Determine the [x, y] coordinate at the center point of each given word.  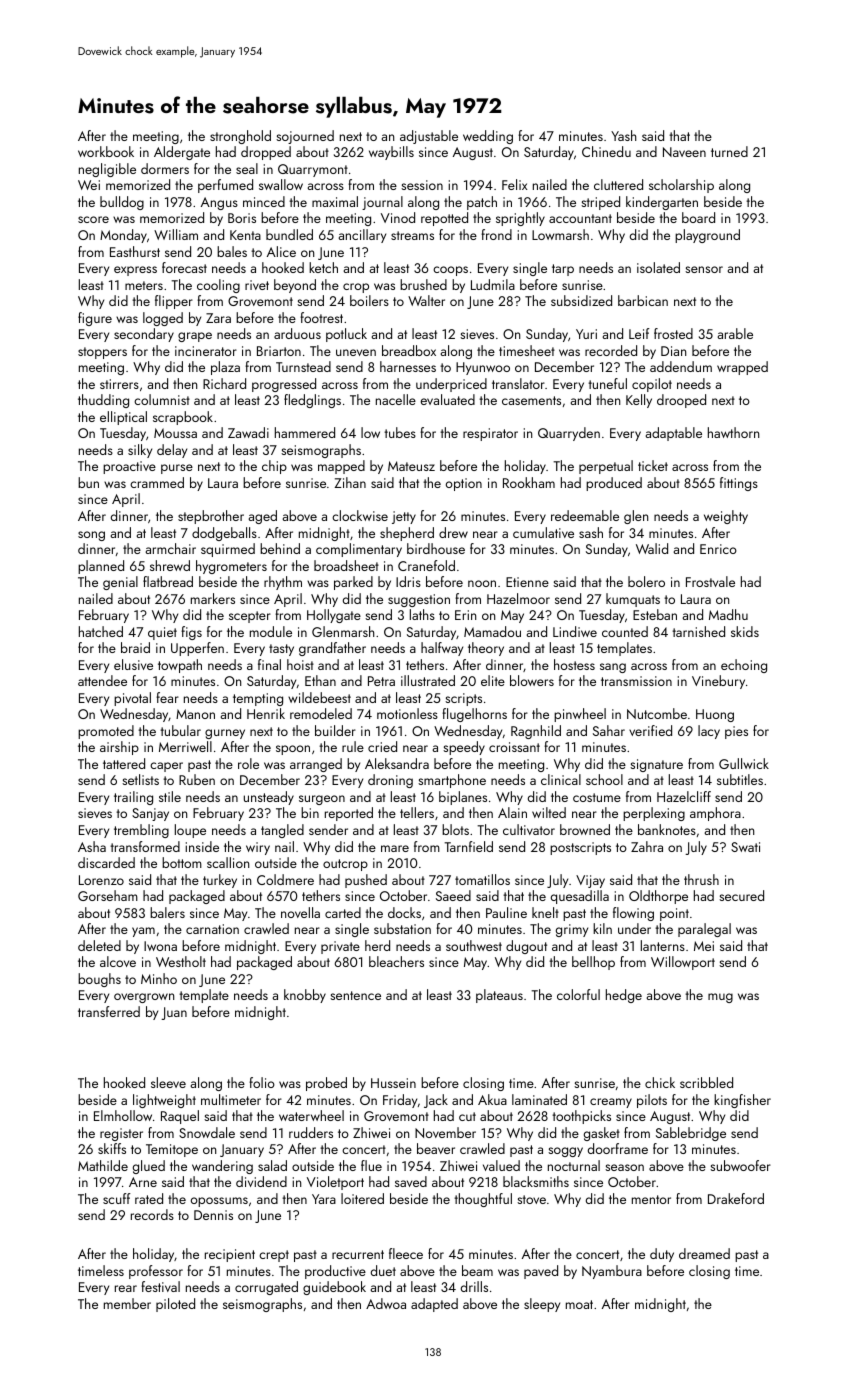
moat [579, 1304]
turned [729, 151]
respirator [490, 434]
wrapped [742, 368]
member [127, 1303]
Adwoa [386, 1303]
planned [101, 567]
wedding [488, 137]
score [93, 219]
